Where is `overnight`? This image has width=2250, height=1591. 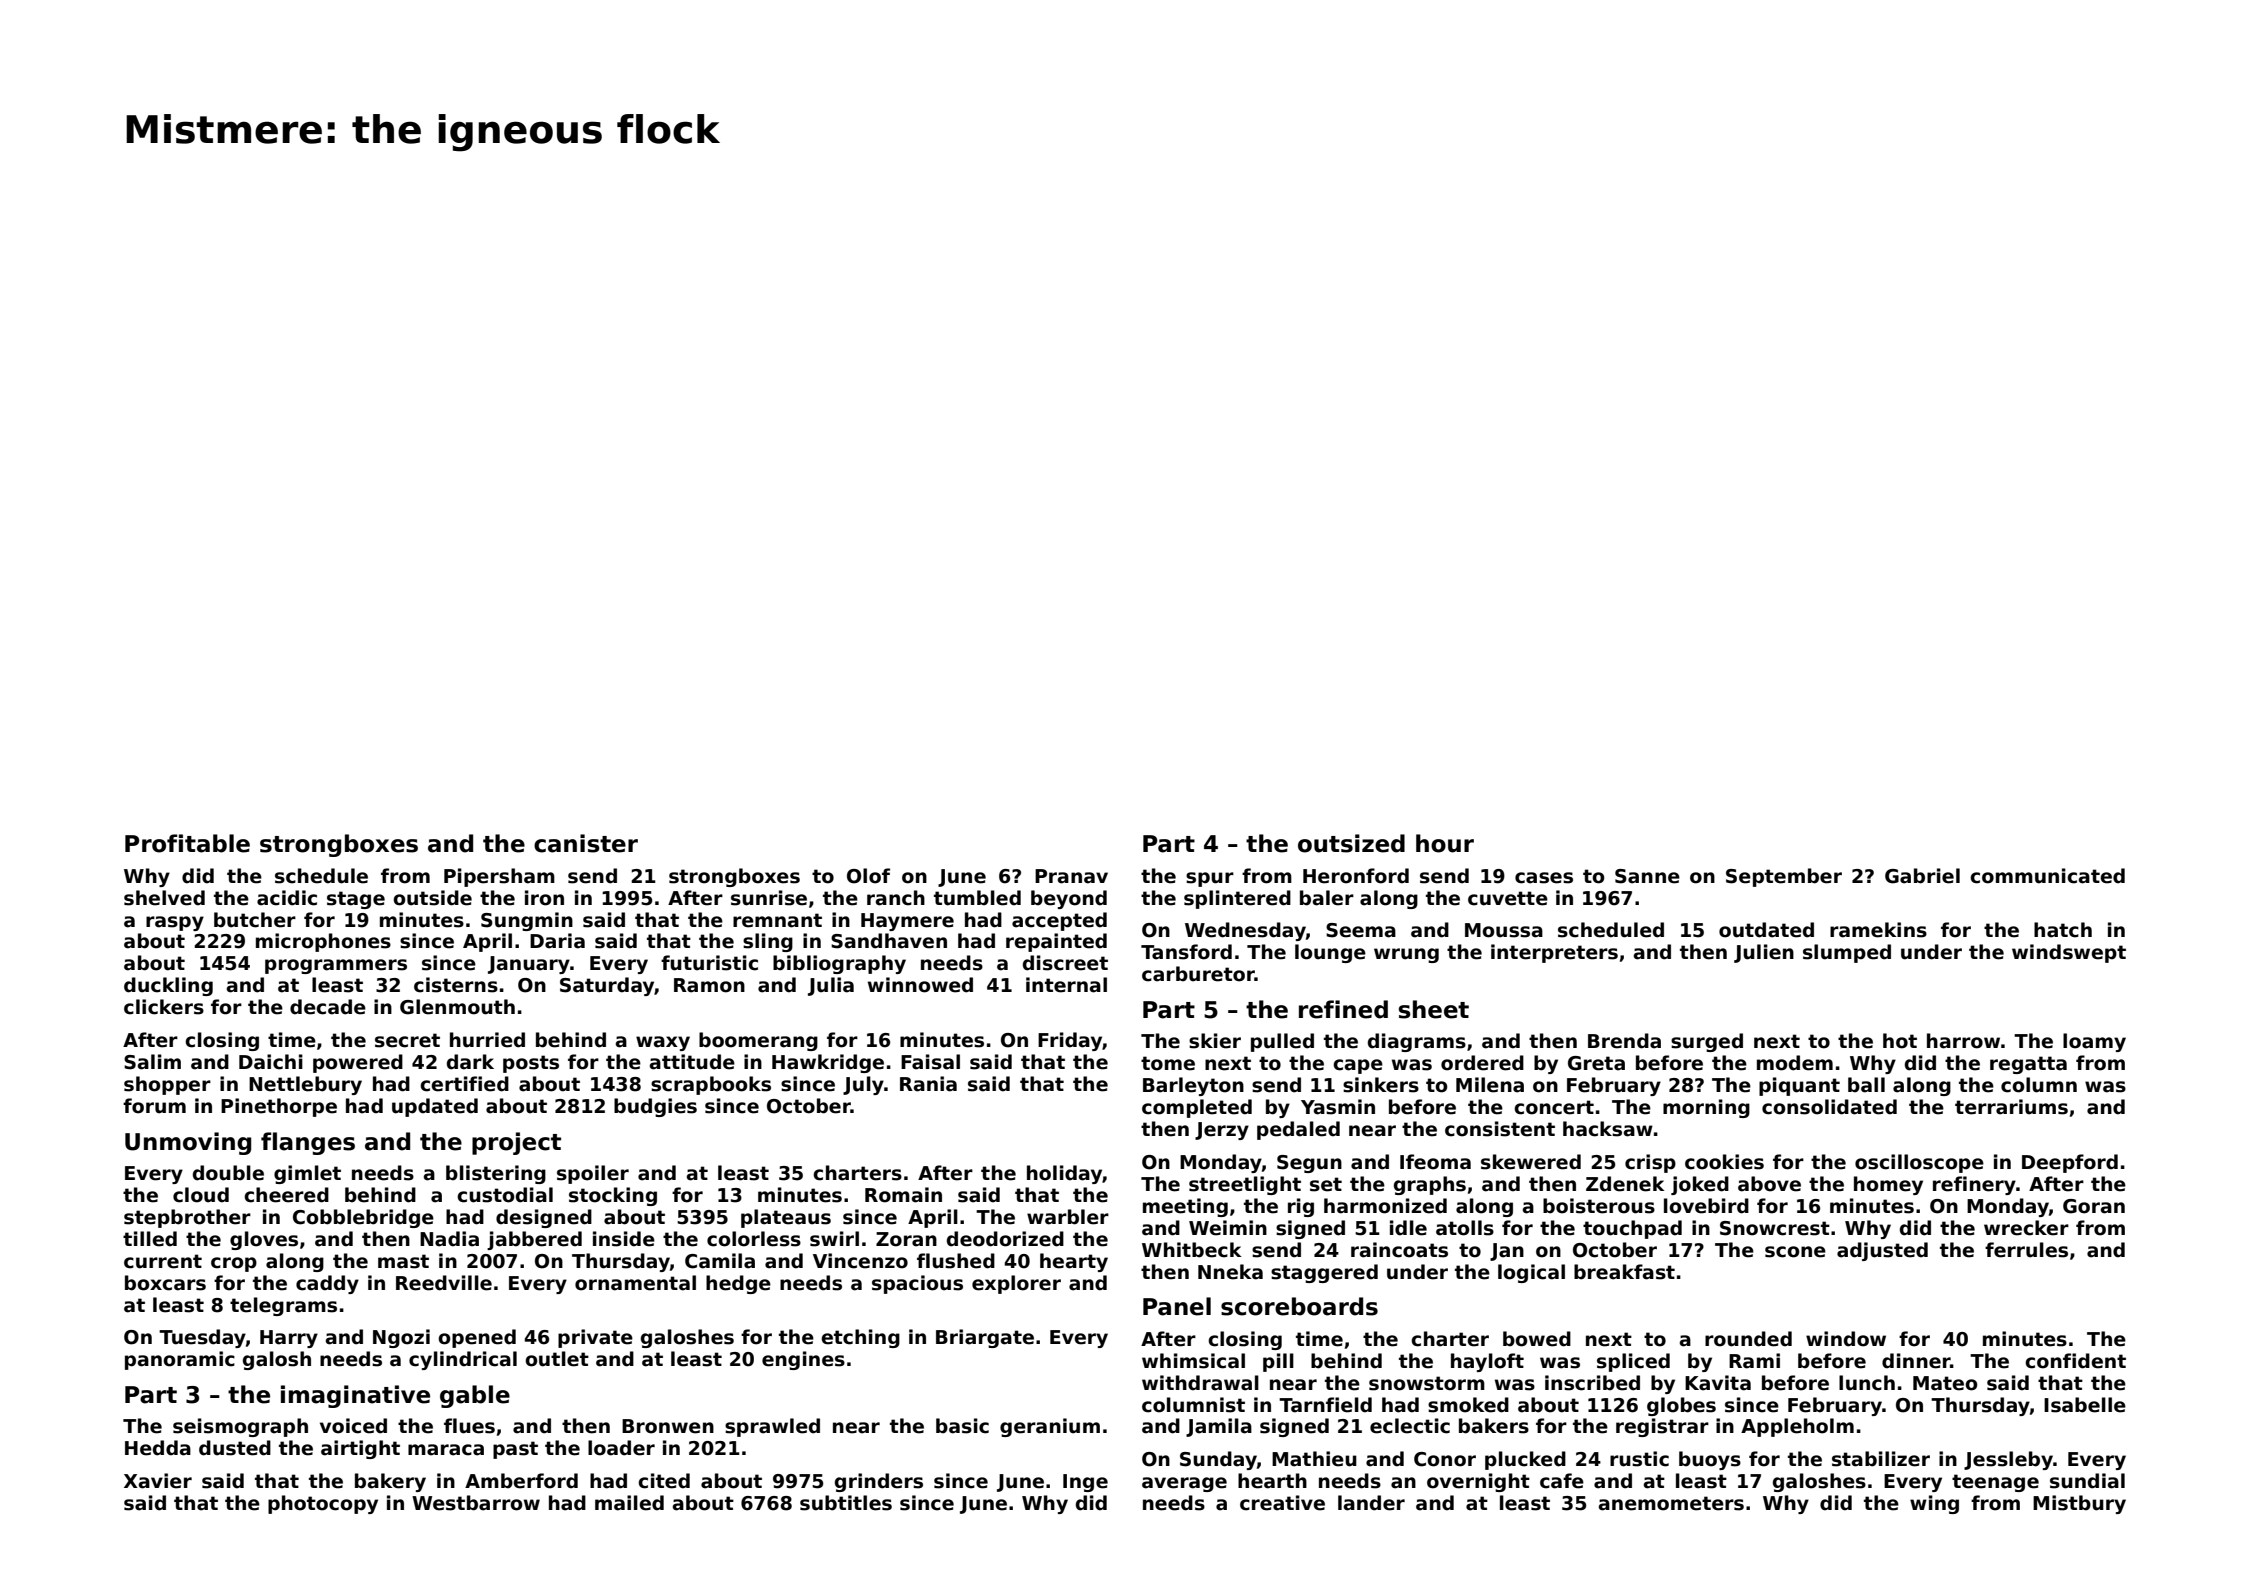
overnight is located at coordinates (1478, 1482).
